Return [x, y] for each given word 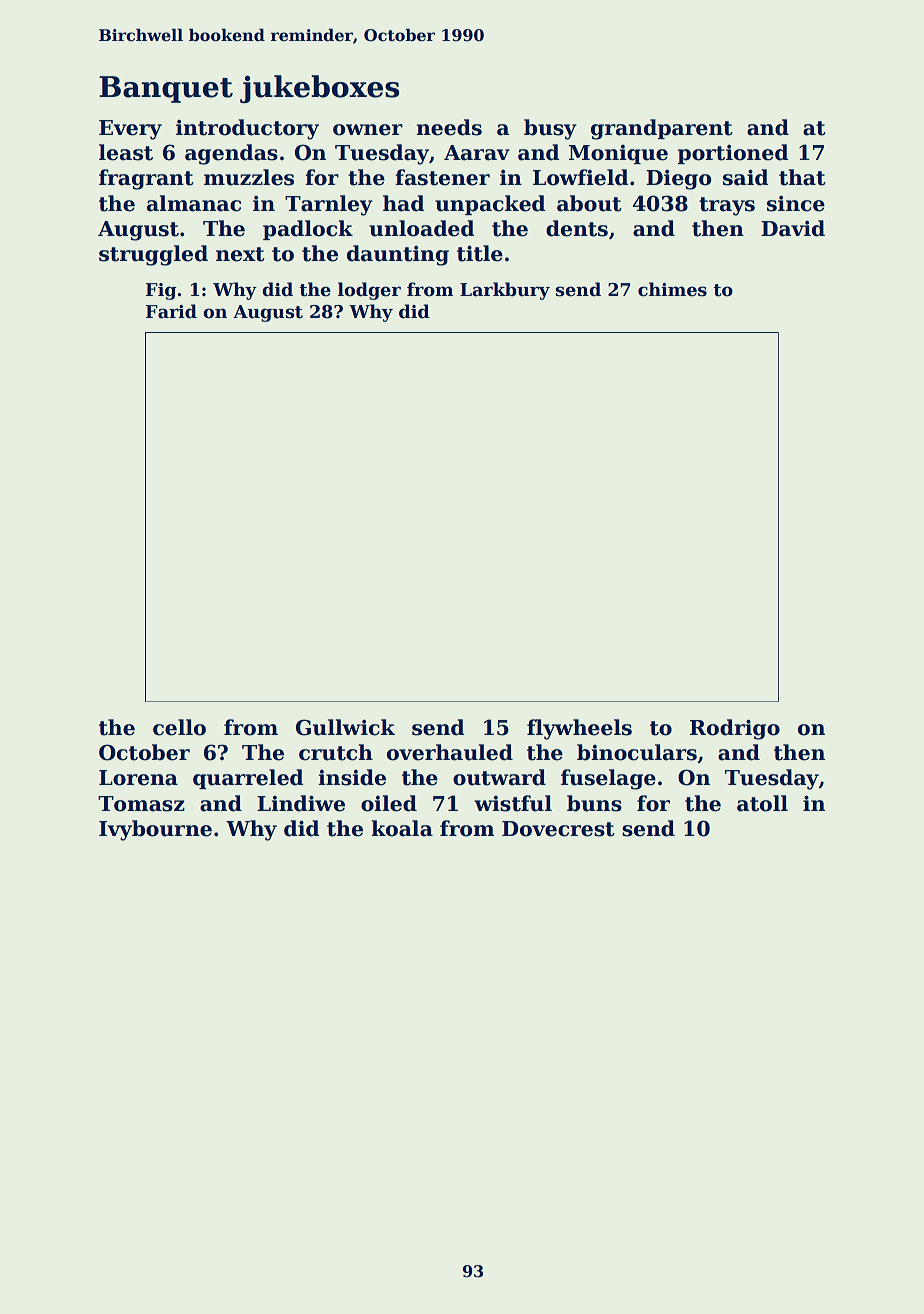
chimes [672, 289]
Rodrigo [735, 729]
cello [179, 727]
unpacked [490, 205]
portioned [733, 154]
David [793, 228]
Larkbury [505, 291]
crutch [336, 752]
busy [550, 129]
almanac [194, 203]
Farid [171, 311]
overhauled [450, 752]
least [126, 152]
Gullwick [345, 727]
